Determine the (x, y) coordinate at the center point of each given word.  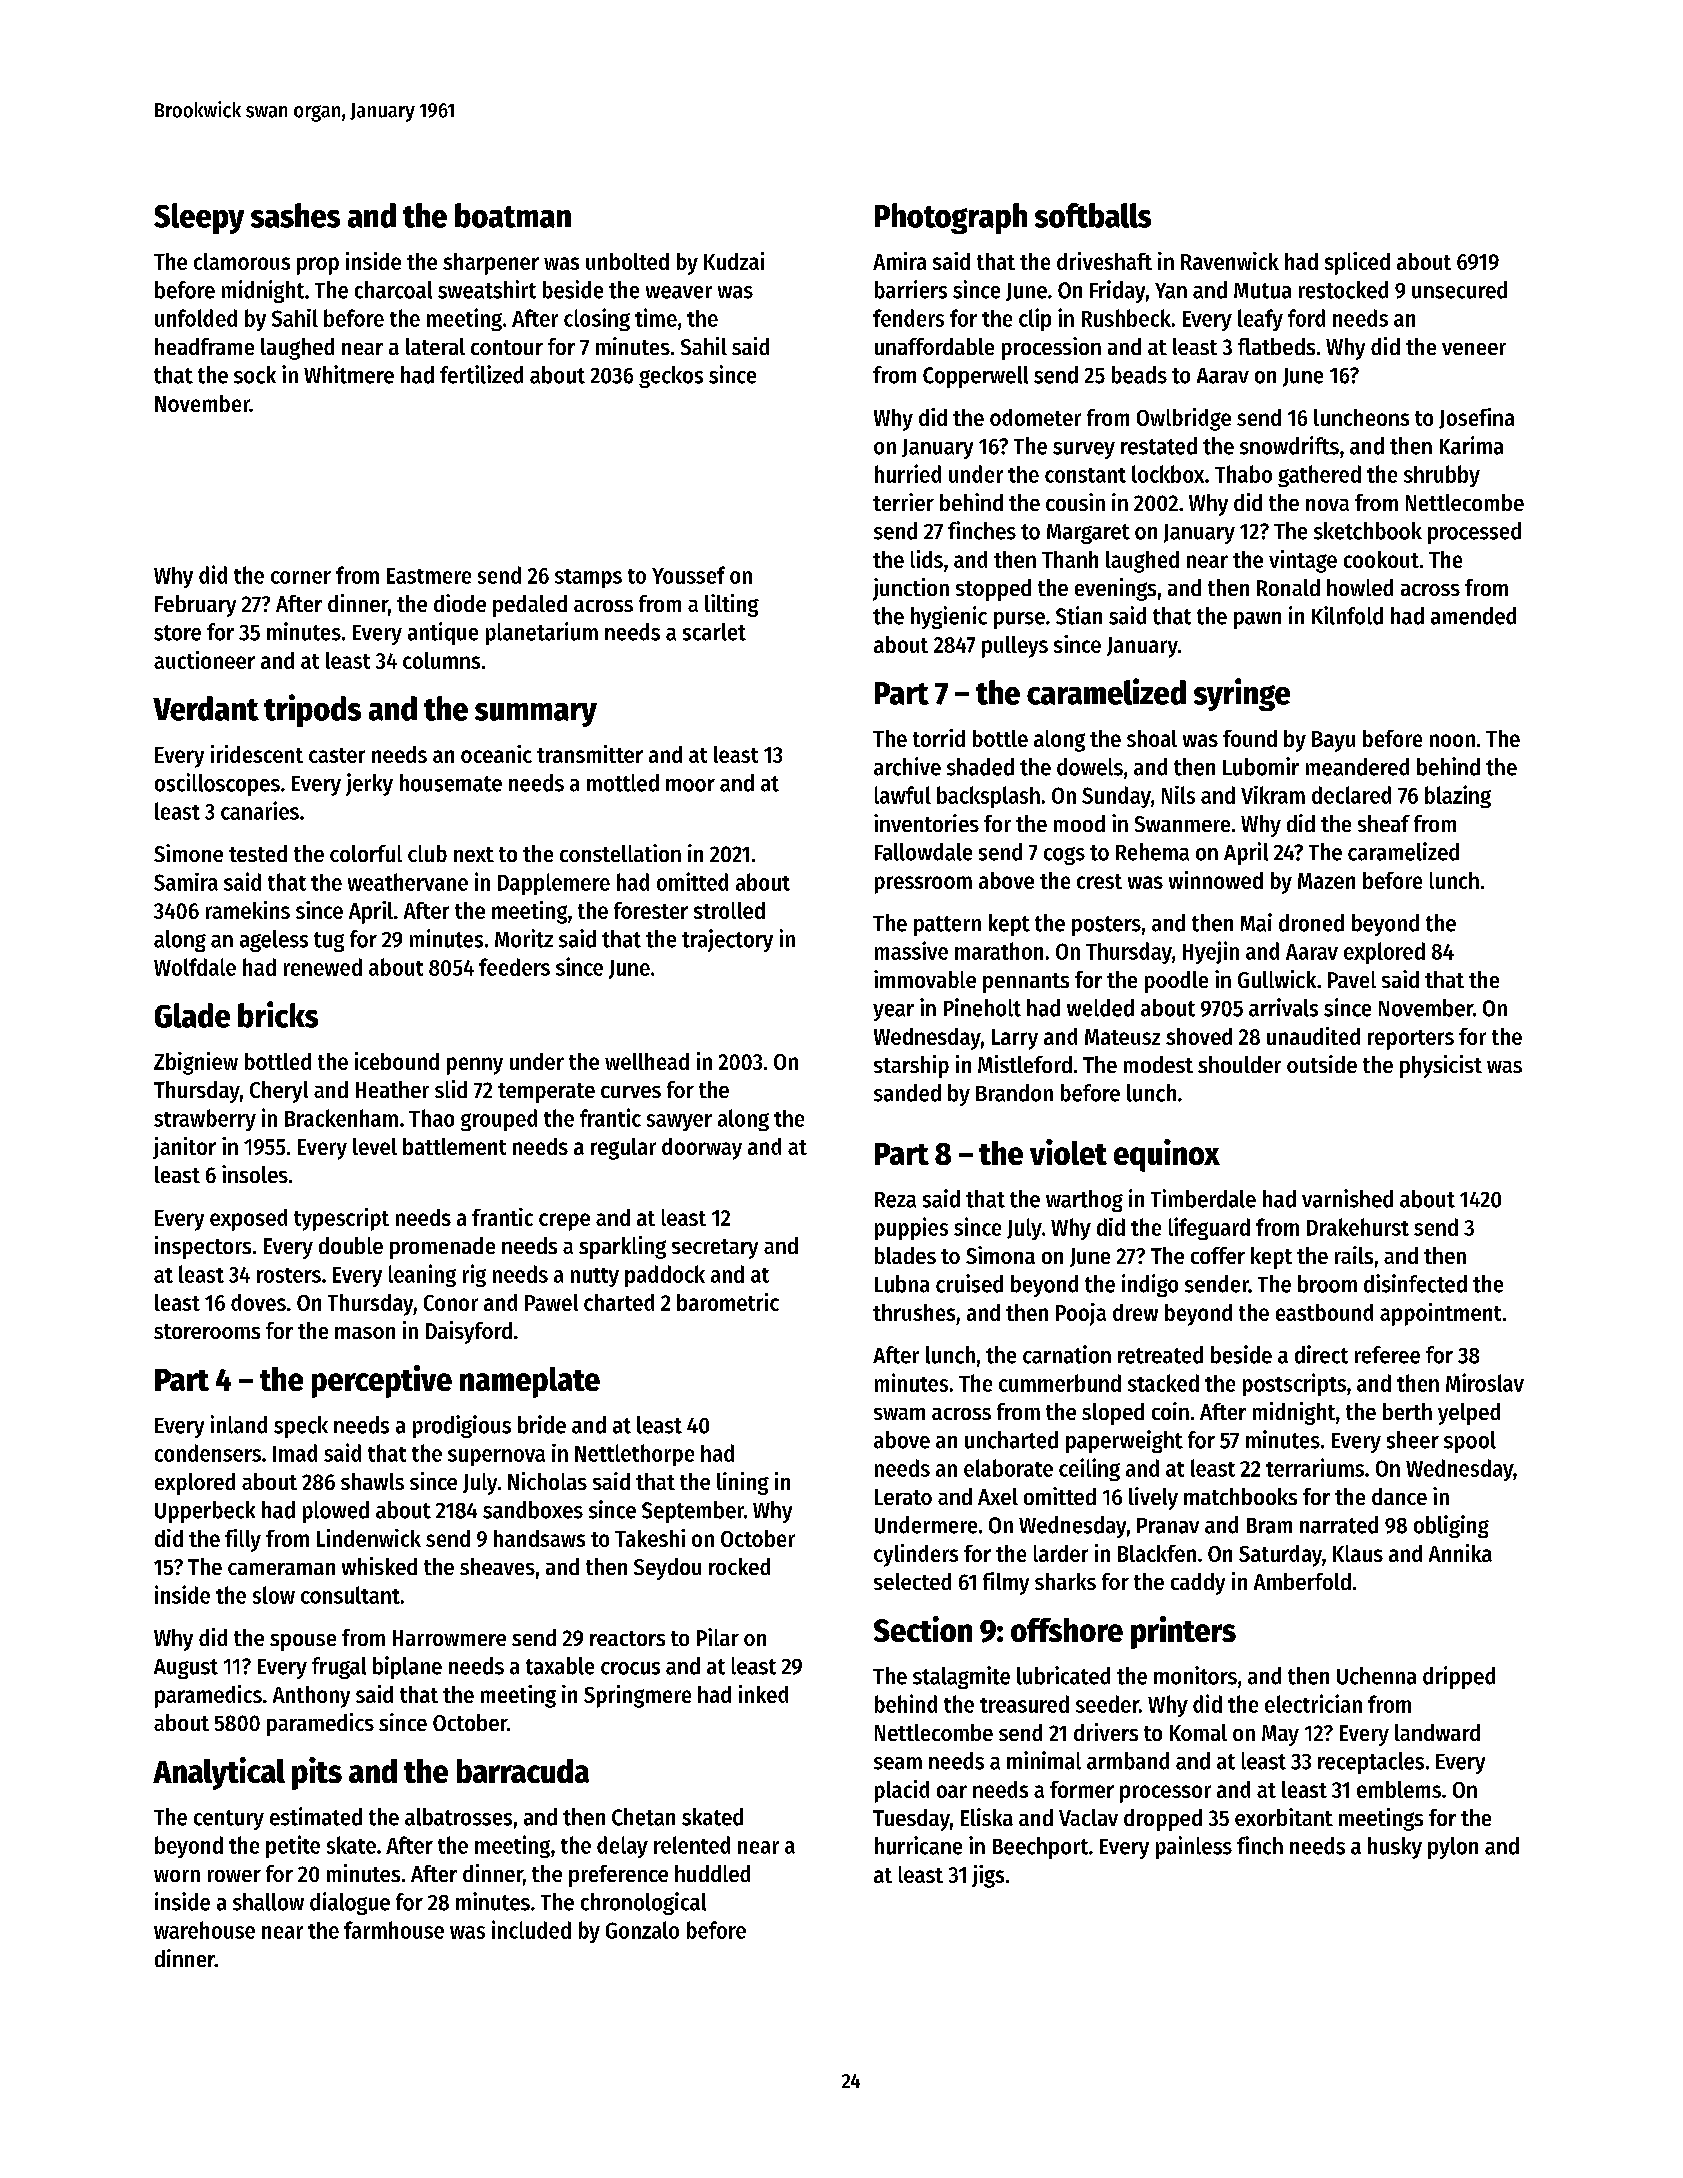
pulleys (1015, 647)
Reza (895, 1200)
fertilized (481, 374)
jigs (988, 1876)
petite (293, 1846)
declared (1351, 795)
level (375, 1146)
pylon (1453, 1848)
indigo (1150, 1285)
